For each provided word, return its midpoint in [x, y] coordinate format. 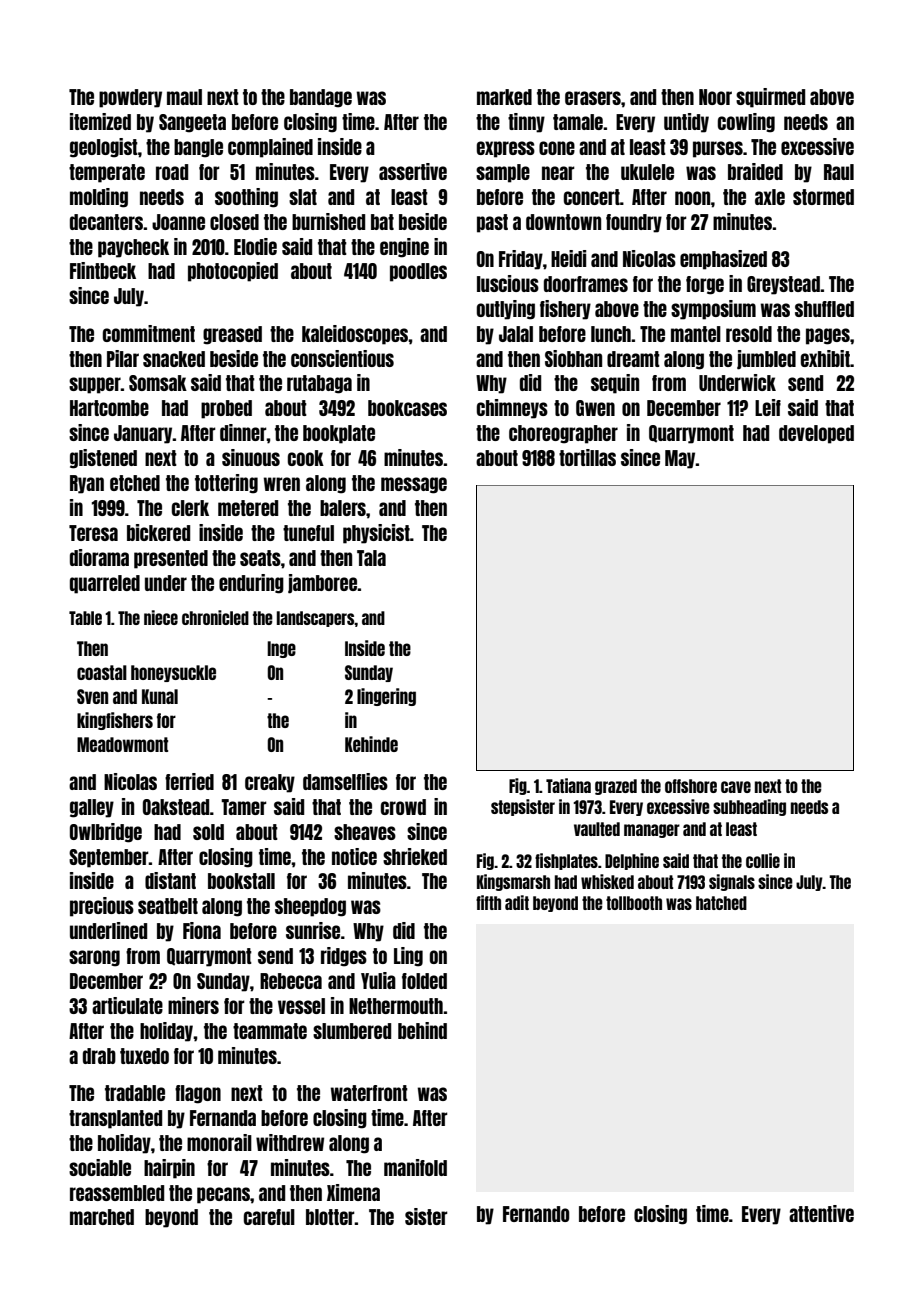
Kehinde [371, 744]
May [680, 459]
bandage [321, 98]
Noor [715, 97]
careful [269, 1217]
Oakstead [176, 807]
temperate [107, 173]
